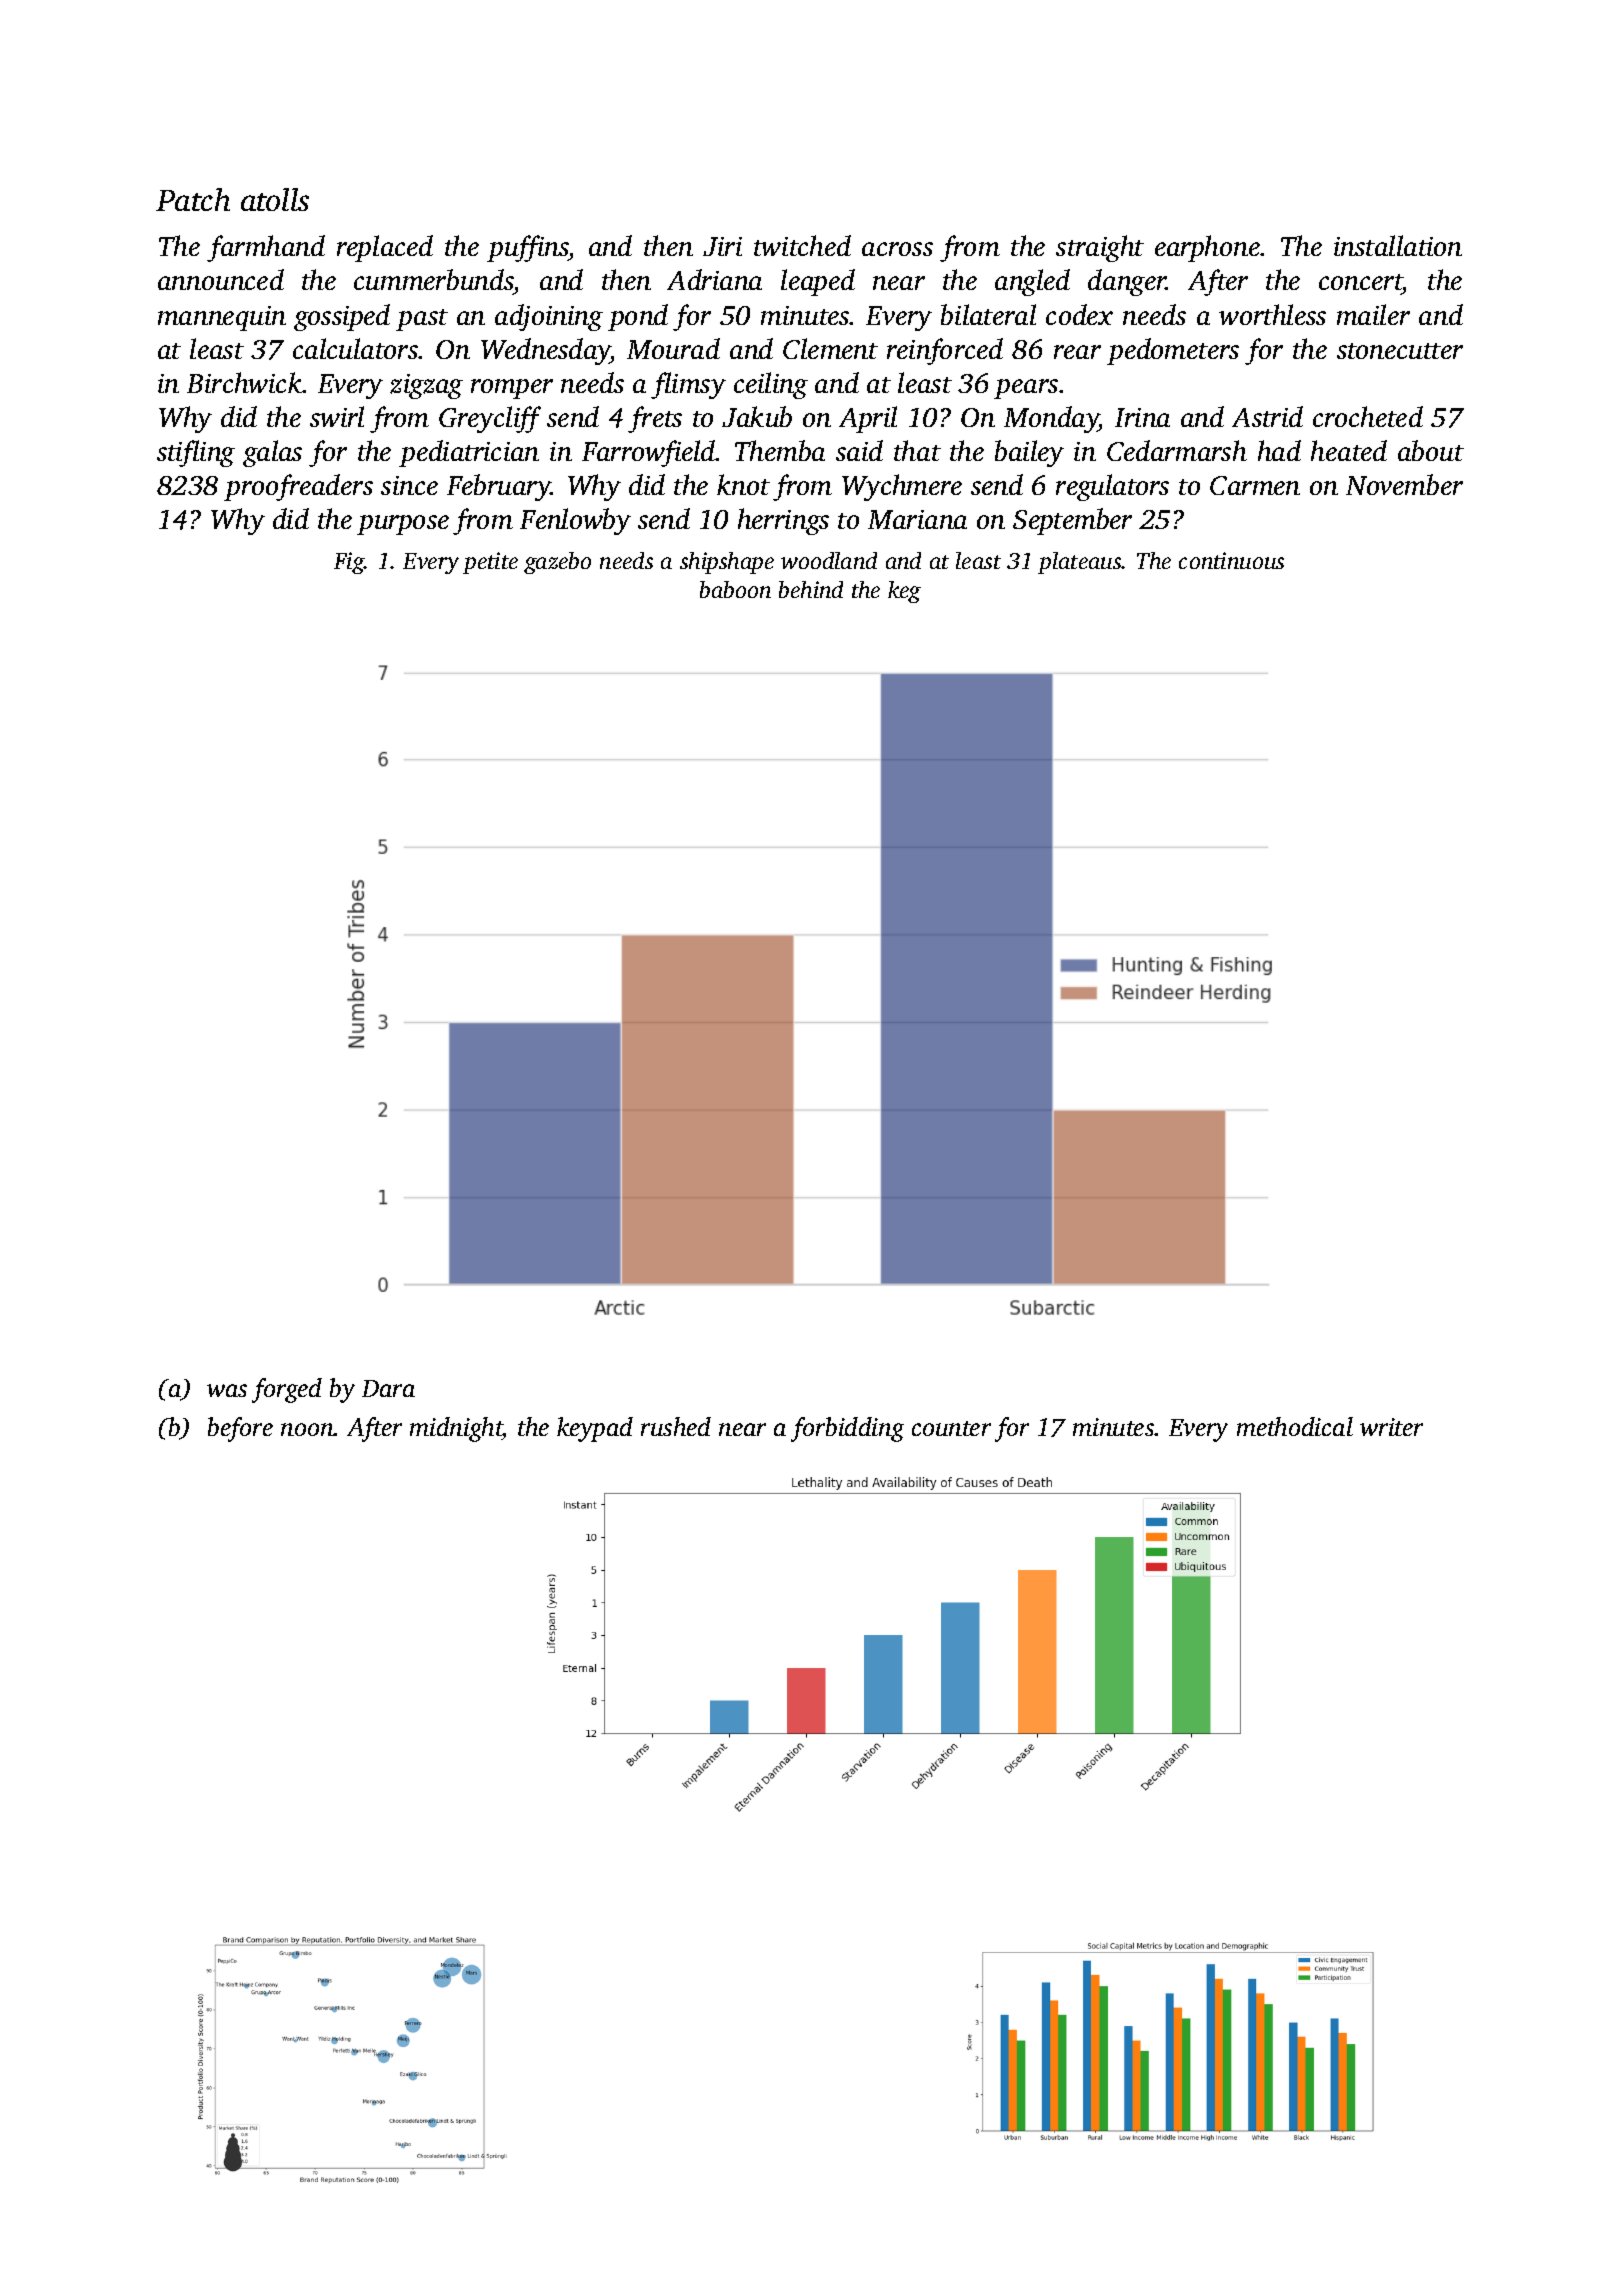  I want to click on installation, so click(1398, 245).
